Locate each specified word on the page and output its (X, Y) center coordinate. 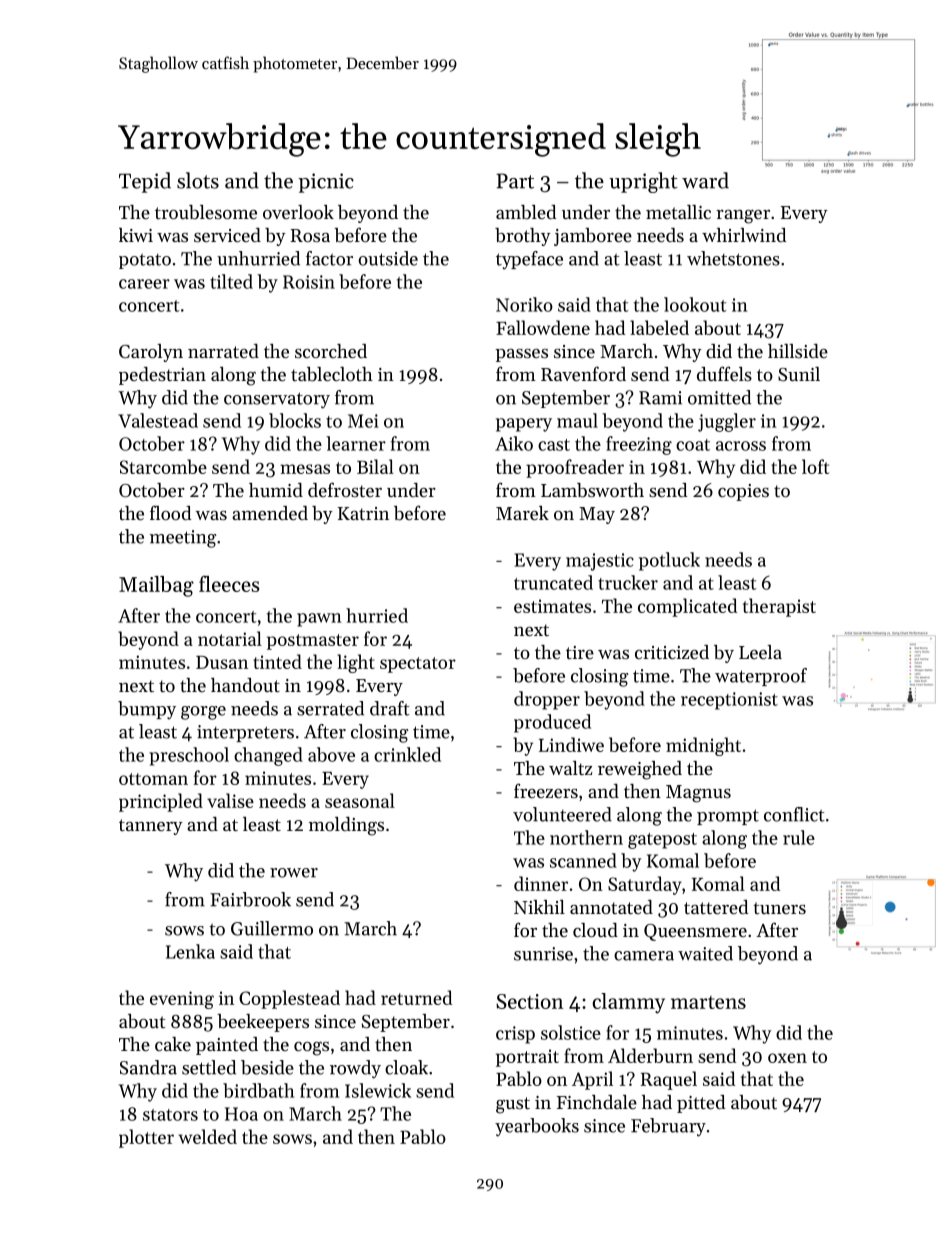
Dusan (222, 662)
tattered (716, 907)
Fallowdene (543, 327)
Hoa (241, 1114)
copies (743, 492)
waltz (570, 768)
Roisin (309, 282)
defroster (345, 489)
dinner (541, 883)
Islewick (378, 1090)
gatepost (662, 841)
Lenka (190, 951)
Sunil (799, 374)
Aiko (514, 443)
